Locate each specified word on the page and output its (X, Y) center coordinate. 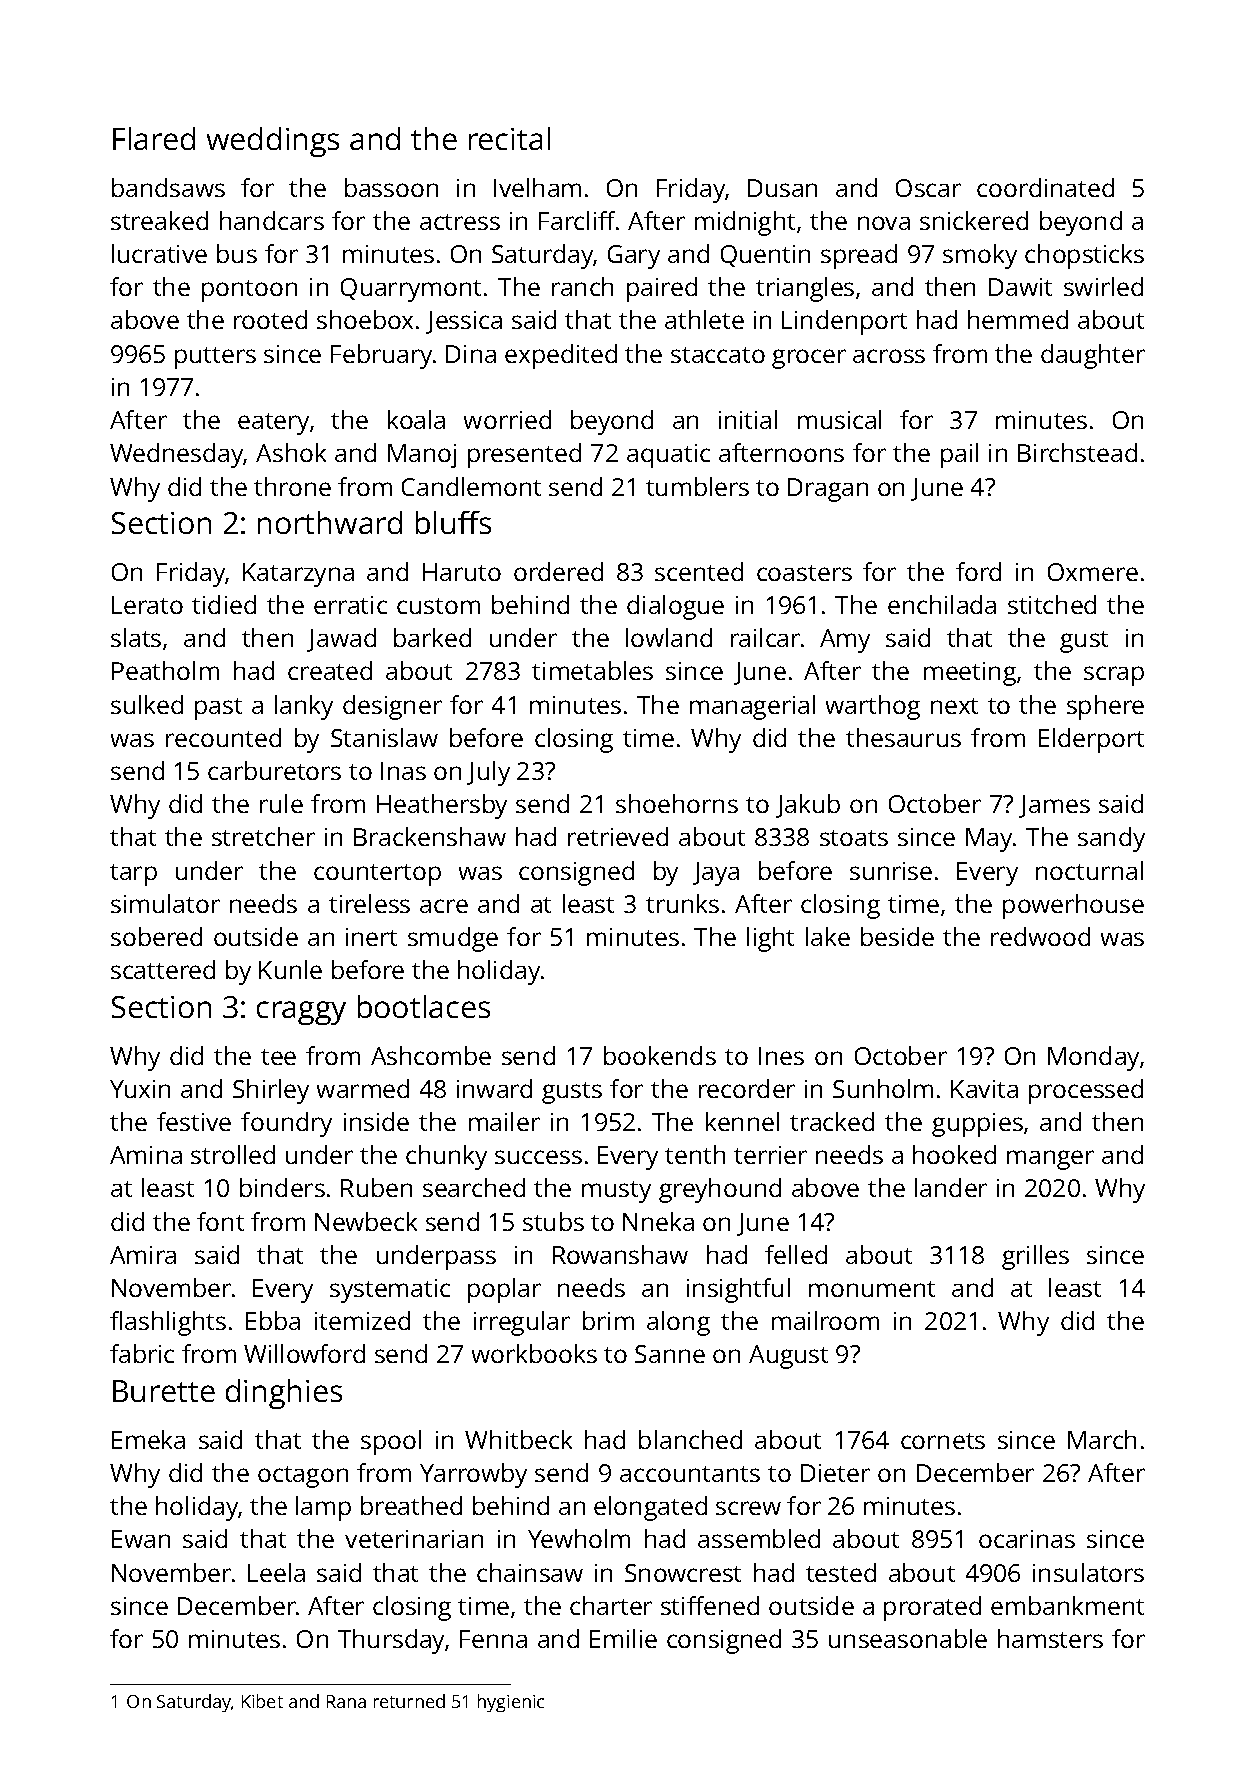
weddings (273, 142)
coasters (804, 573)
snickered (974, 220)
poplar (504, 1290)
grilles (1035, 1257)
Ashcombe (431, 1055)
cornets (943, 1441)
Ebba (273, 1320)
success (538, 1157)
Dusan (782, 188)
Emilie (623, 1638)
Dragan (828, 490)
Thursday (391, 1641)
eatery (273, 424)
